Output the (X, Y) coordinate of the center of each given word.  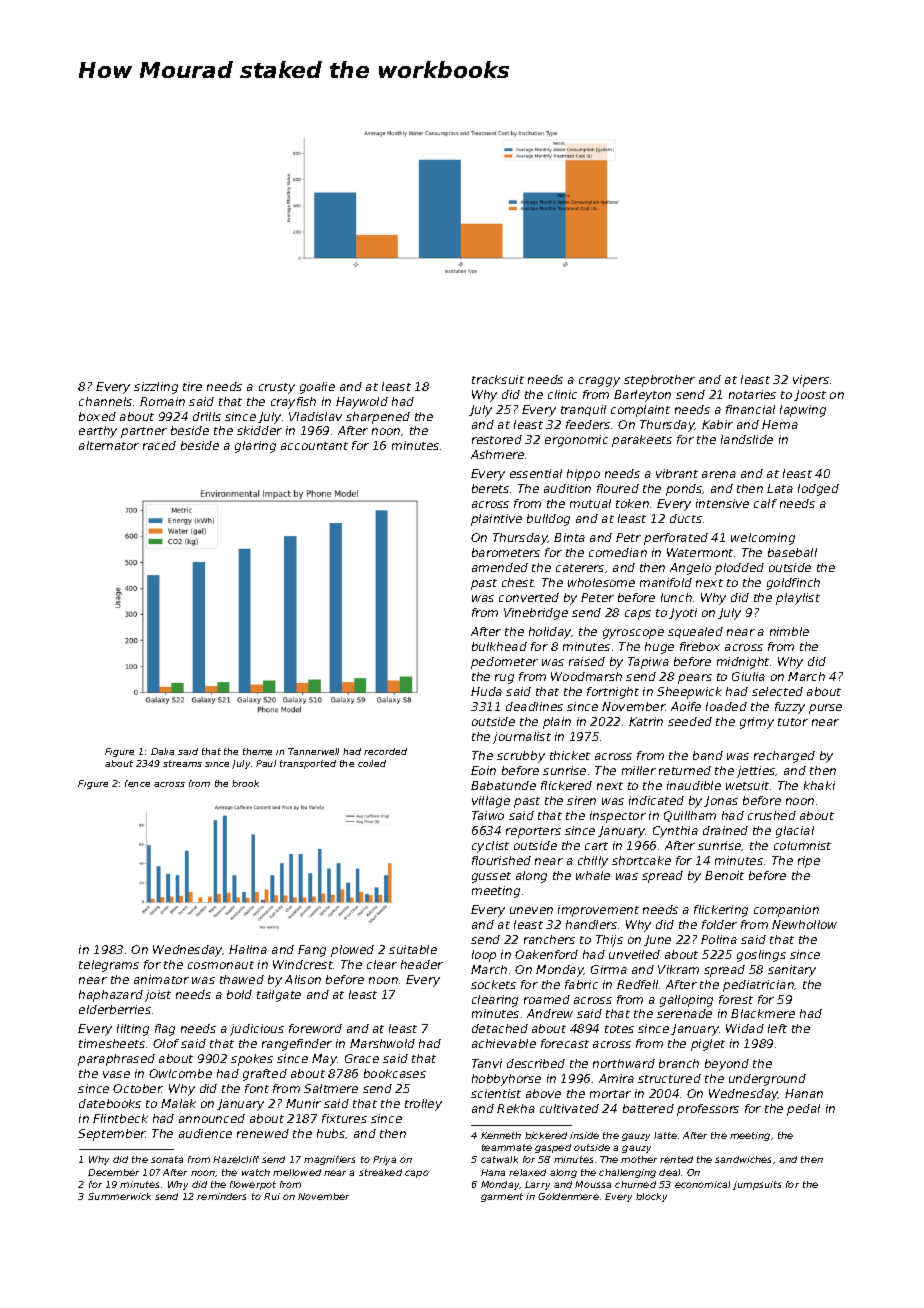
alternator (109, 445)
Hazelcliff (236, 1159)
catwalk (499, 1159)
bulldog (548, 520)
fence (137, 783)
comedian (618, 552)
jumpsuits (757, 1185)
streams (182, 763)
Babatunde (503, 785)
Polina (719, 939)
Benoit (724, 875)
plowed (352, 951)
